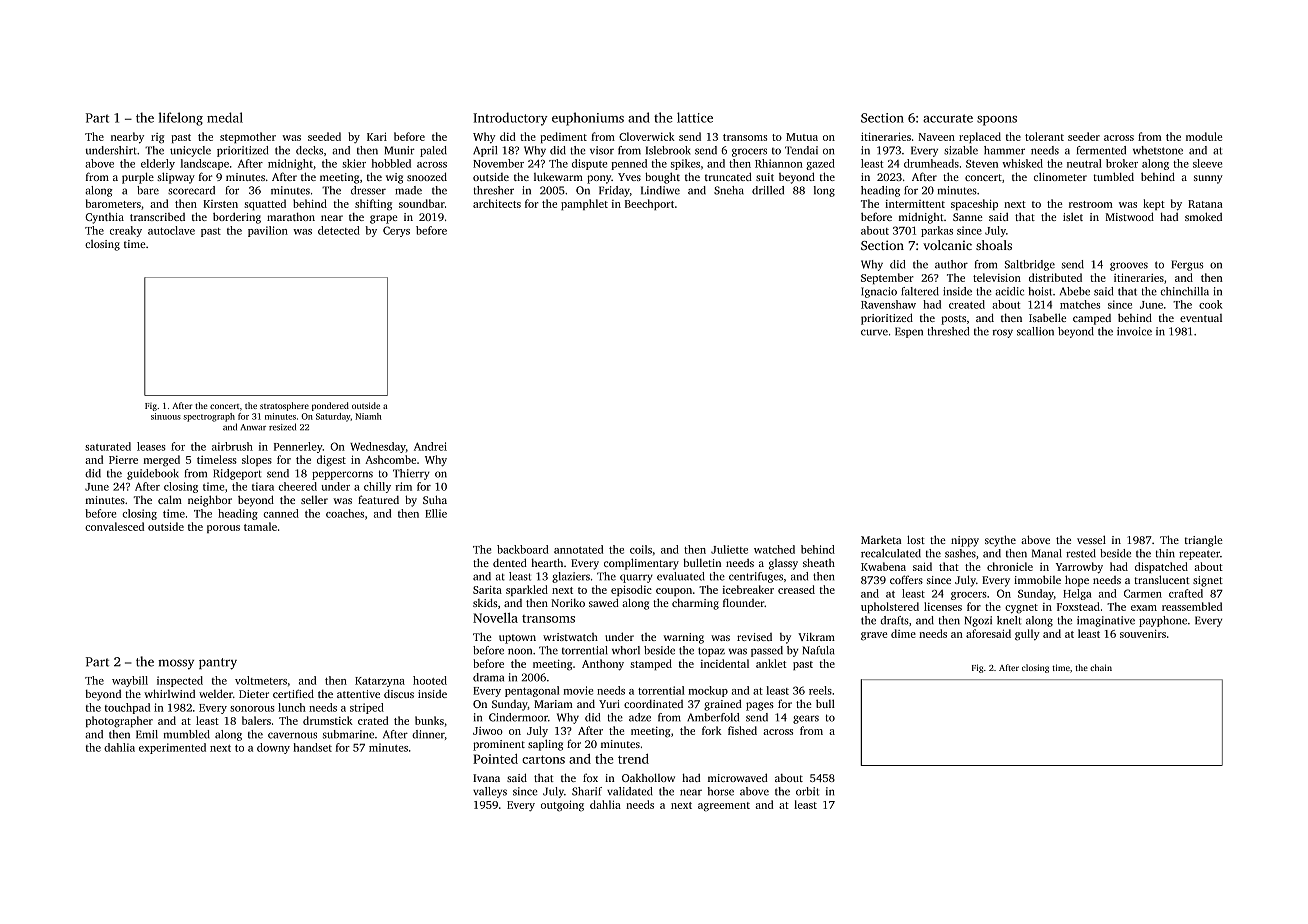 Image resolution: width=1308 pixels, height=924 pixels. What do you see at coordinates (166, 416) in the document?
I see `sinuous` at bounding box center [166, 416].
